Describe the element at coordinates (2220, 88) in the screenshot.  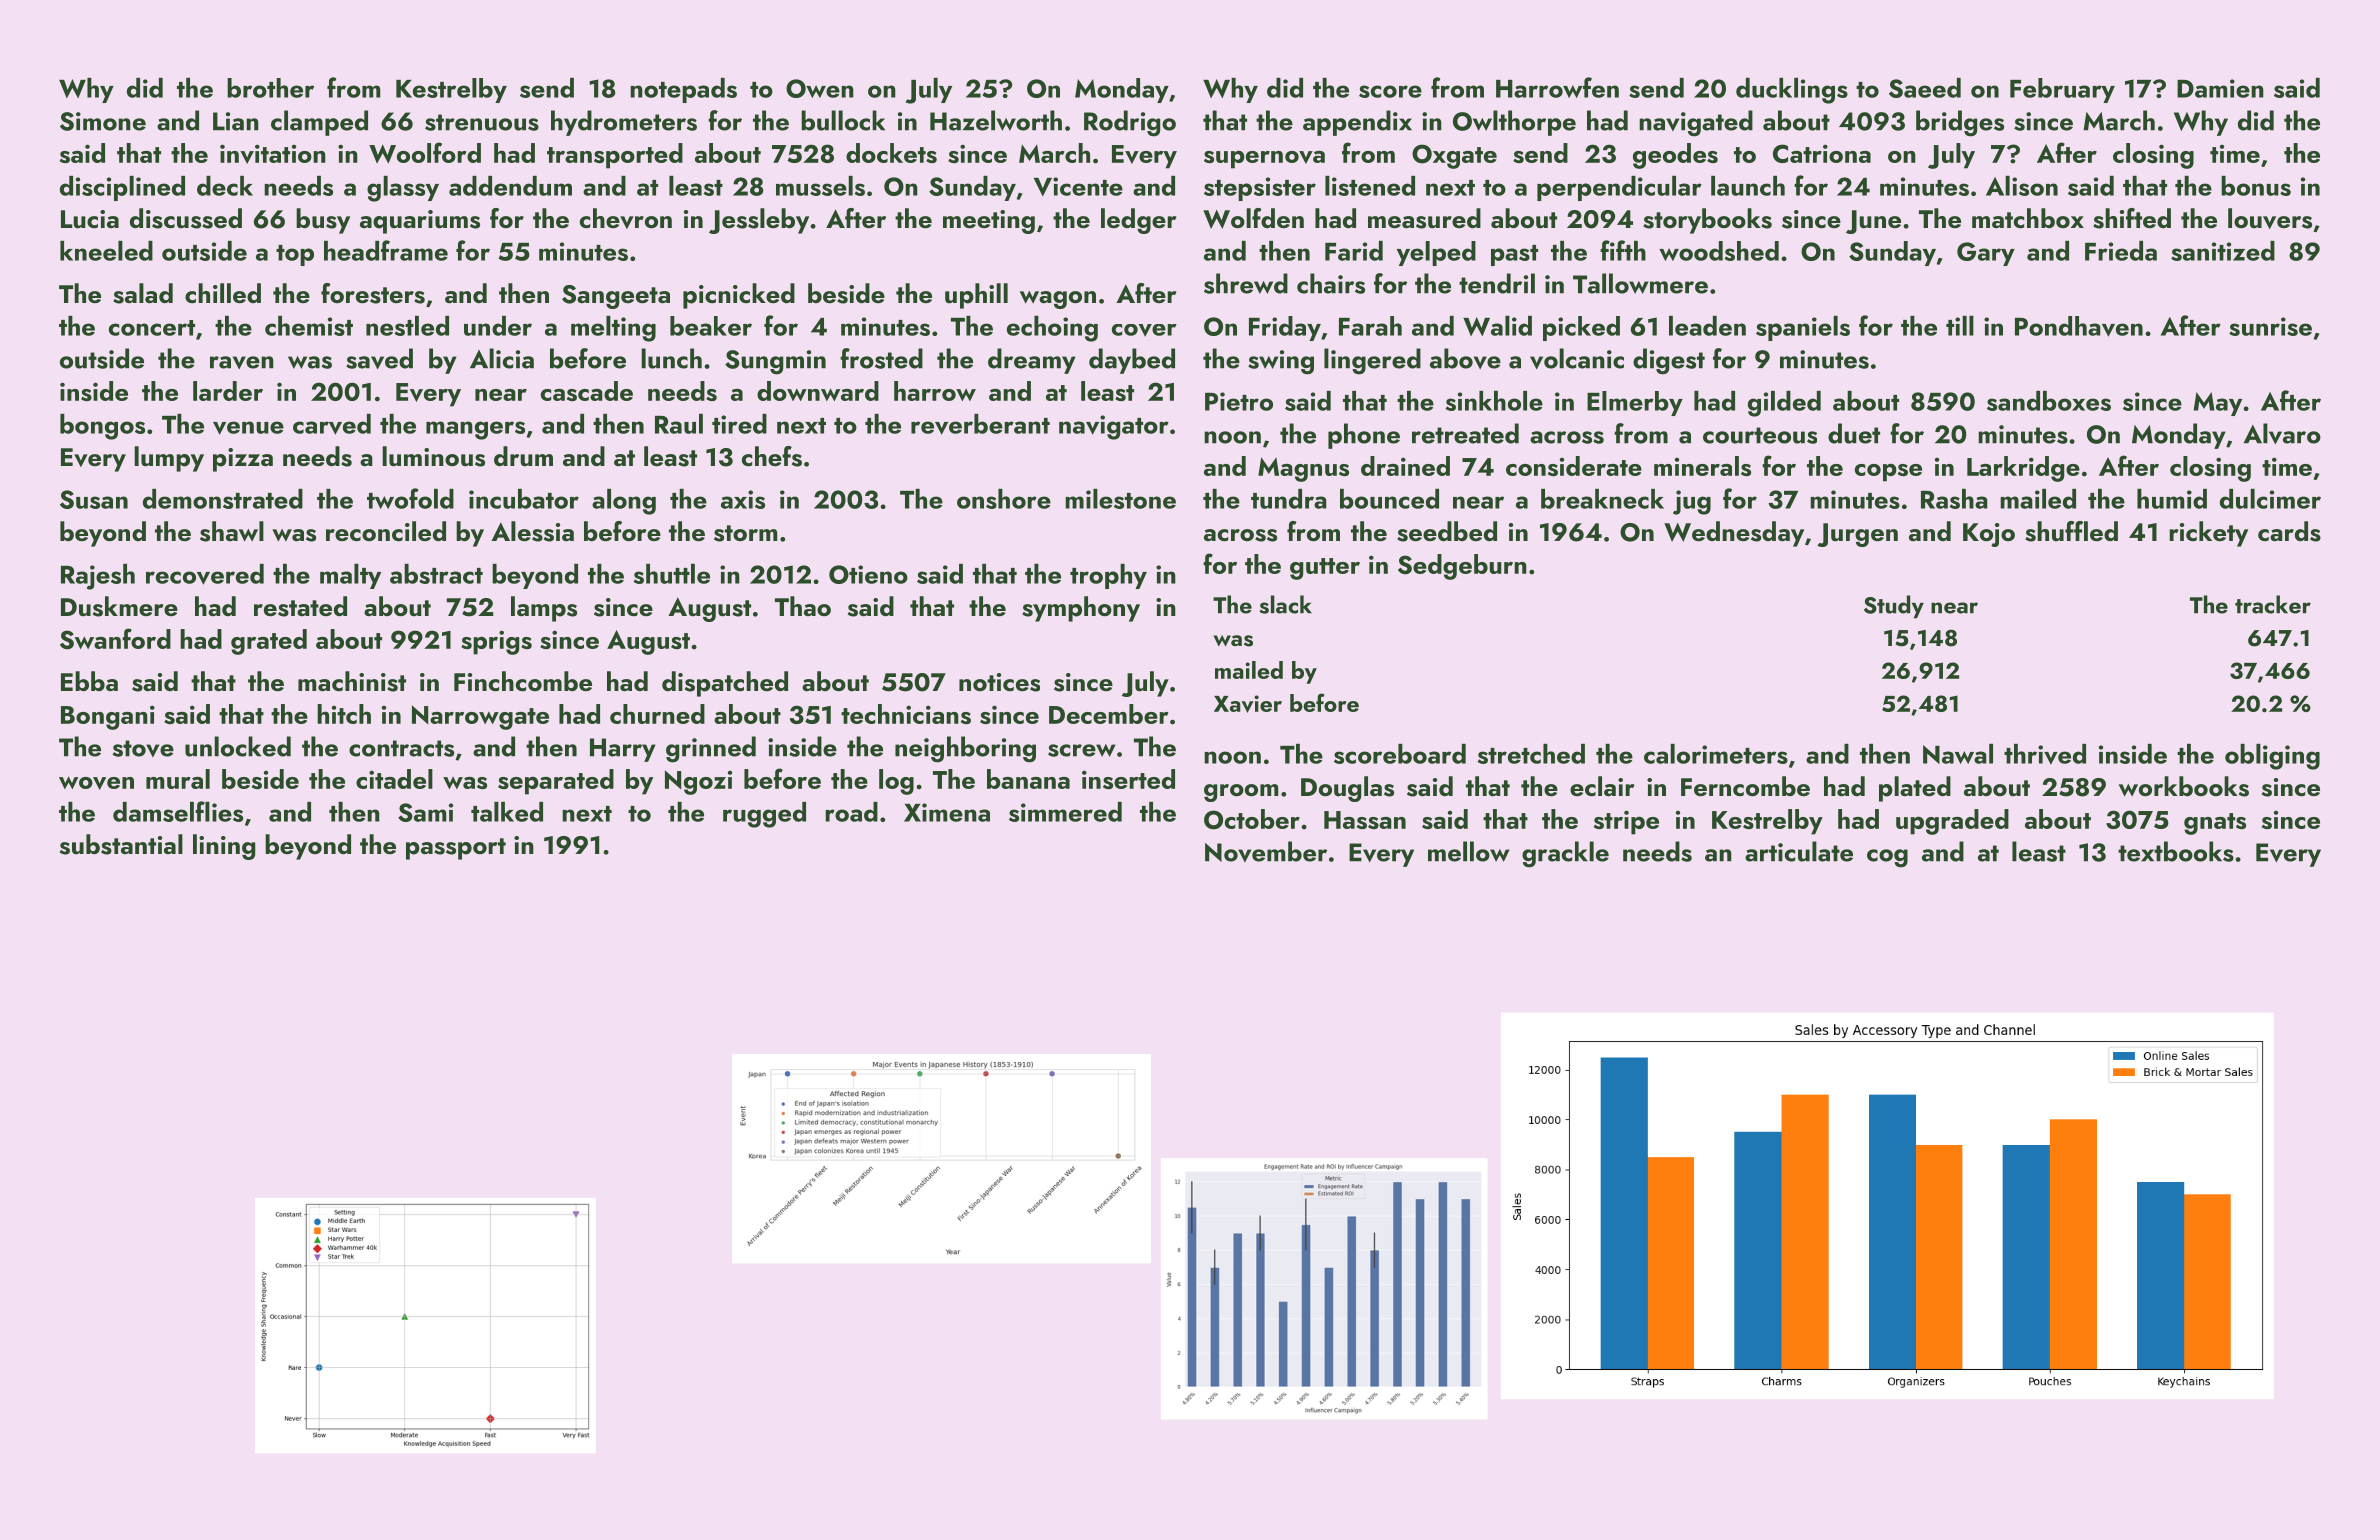
I see `Damien` at that location.
